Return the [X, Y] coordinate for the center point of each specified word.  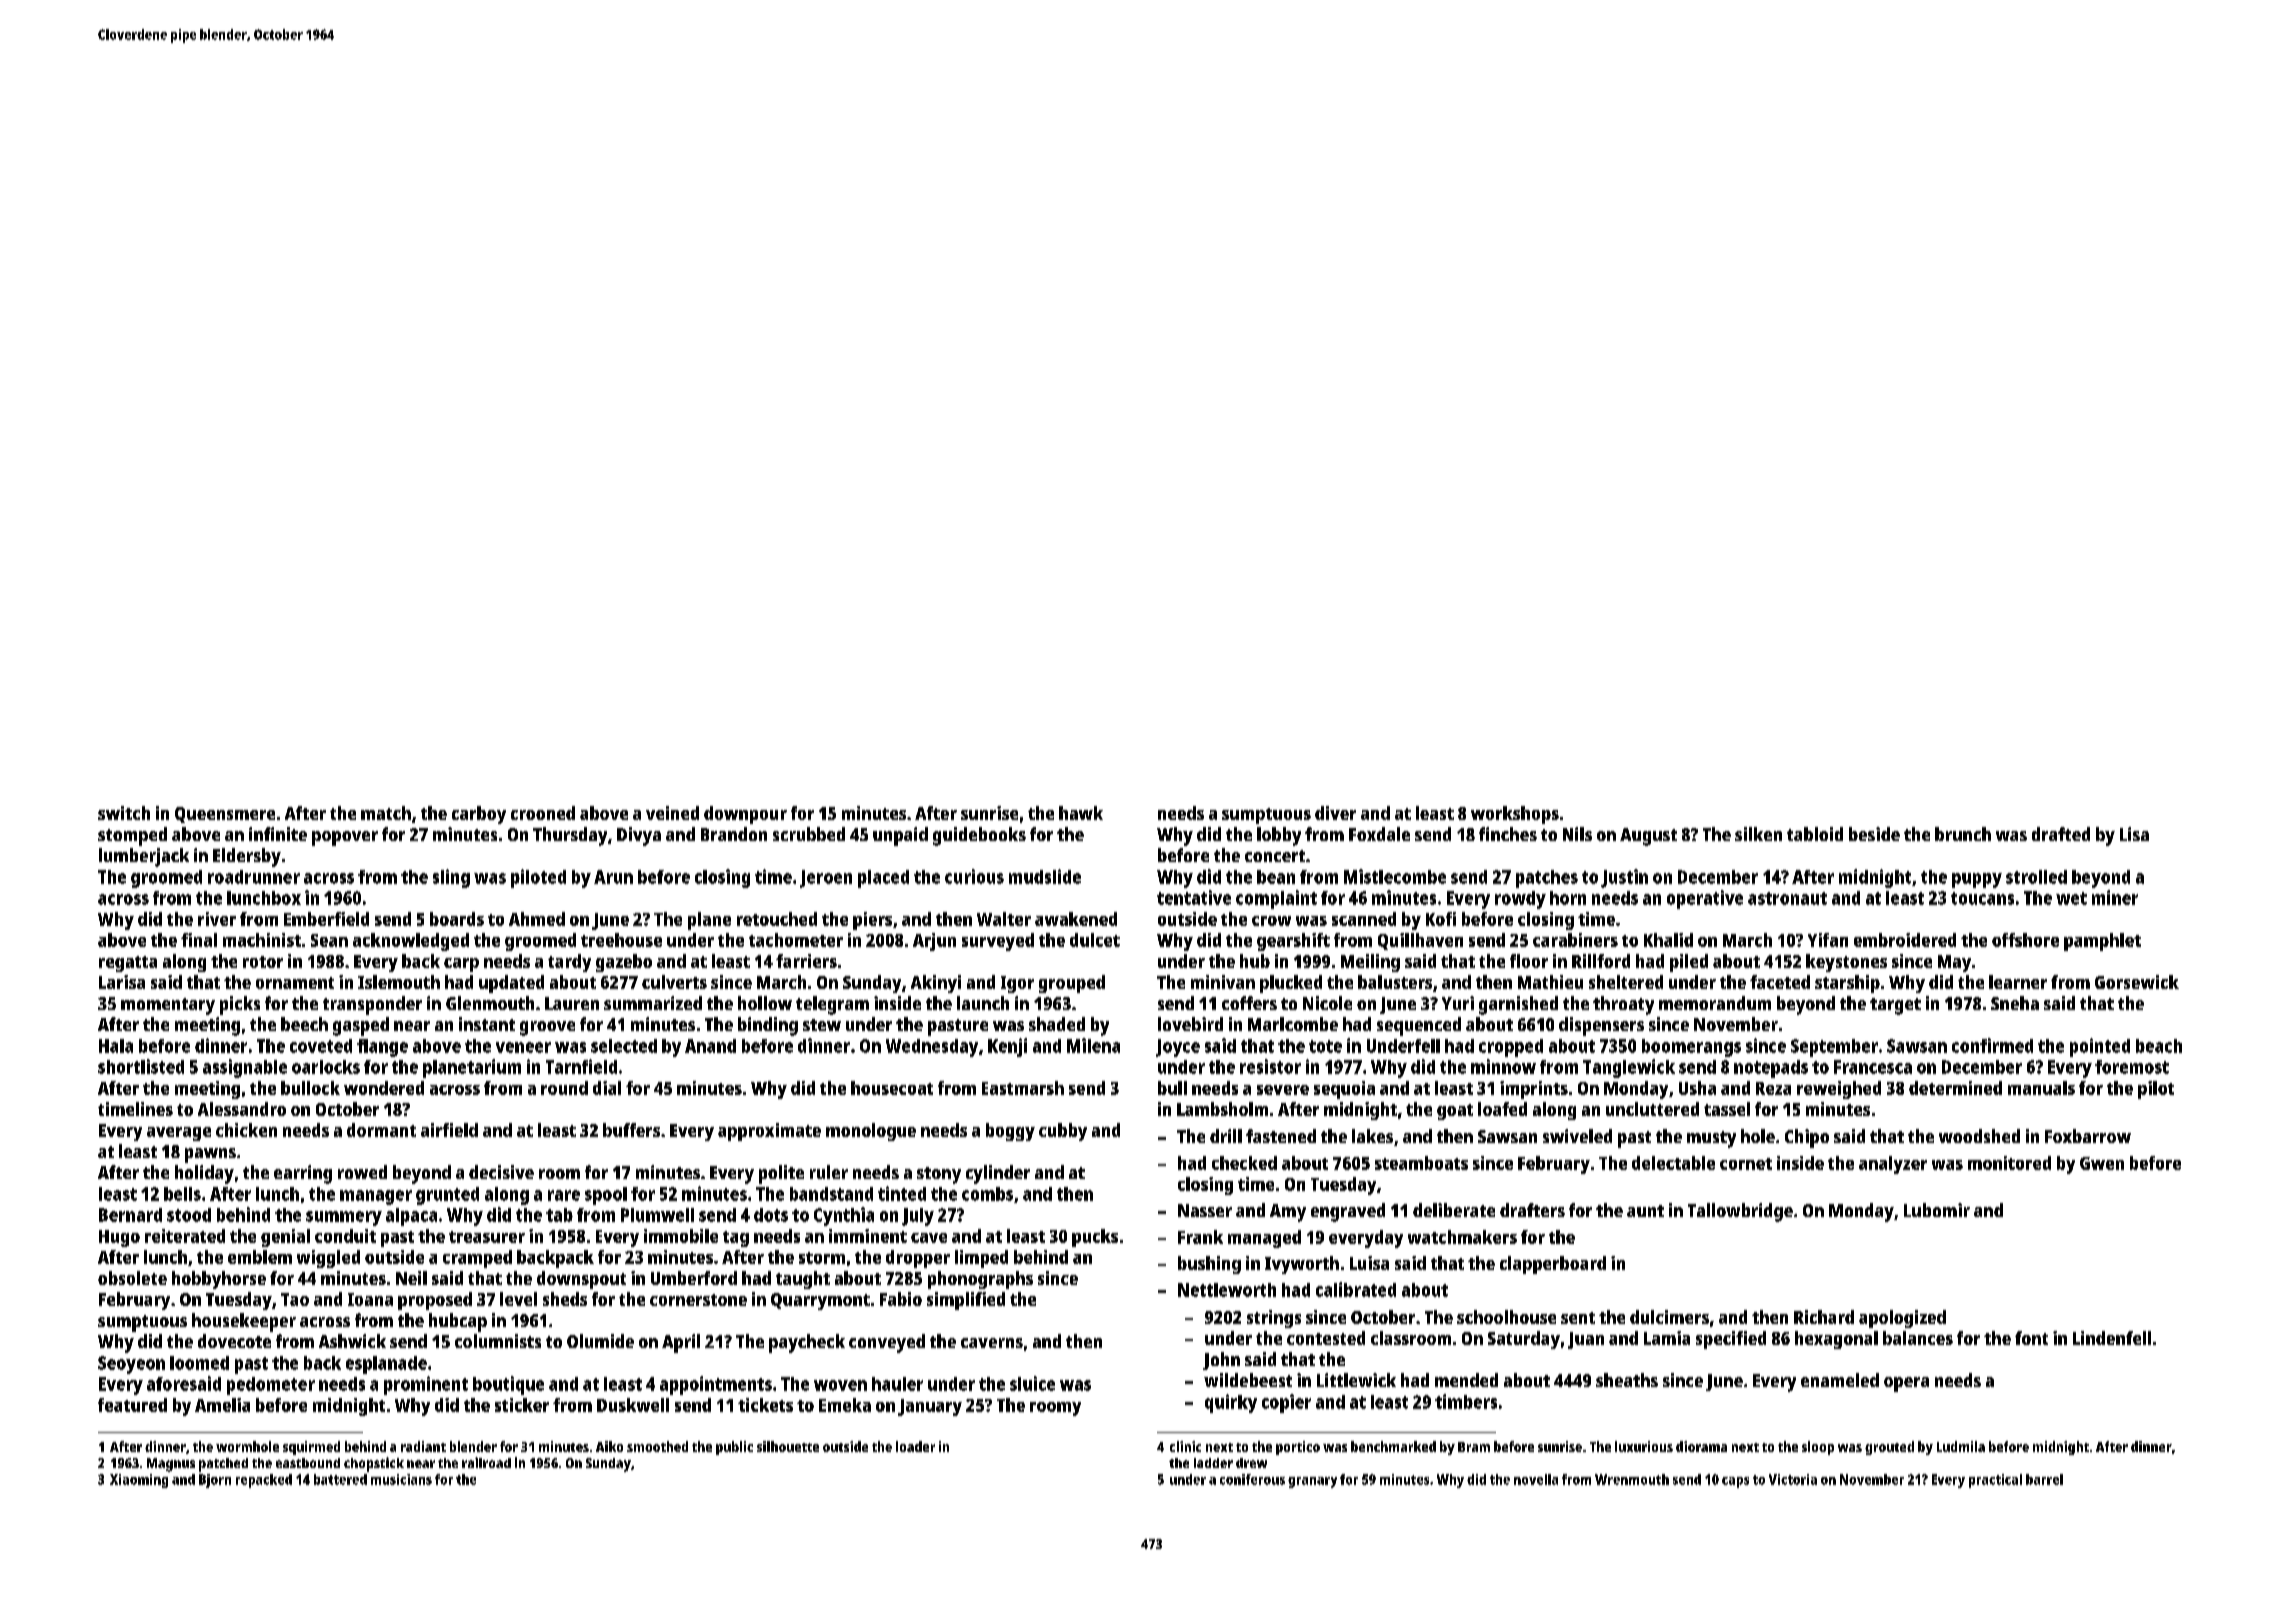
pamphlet [2102, 942]
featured [132, 1405]
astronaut [1787, 898]
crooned [543, 813]
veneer [523, 1047]
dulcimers [1669, 1317]
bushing [1209, 1265]
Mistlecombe [1395, 876]
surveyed [998, 942]
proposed [435, 1301]
